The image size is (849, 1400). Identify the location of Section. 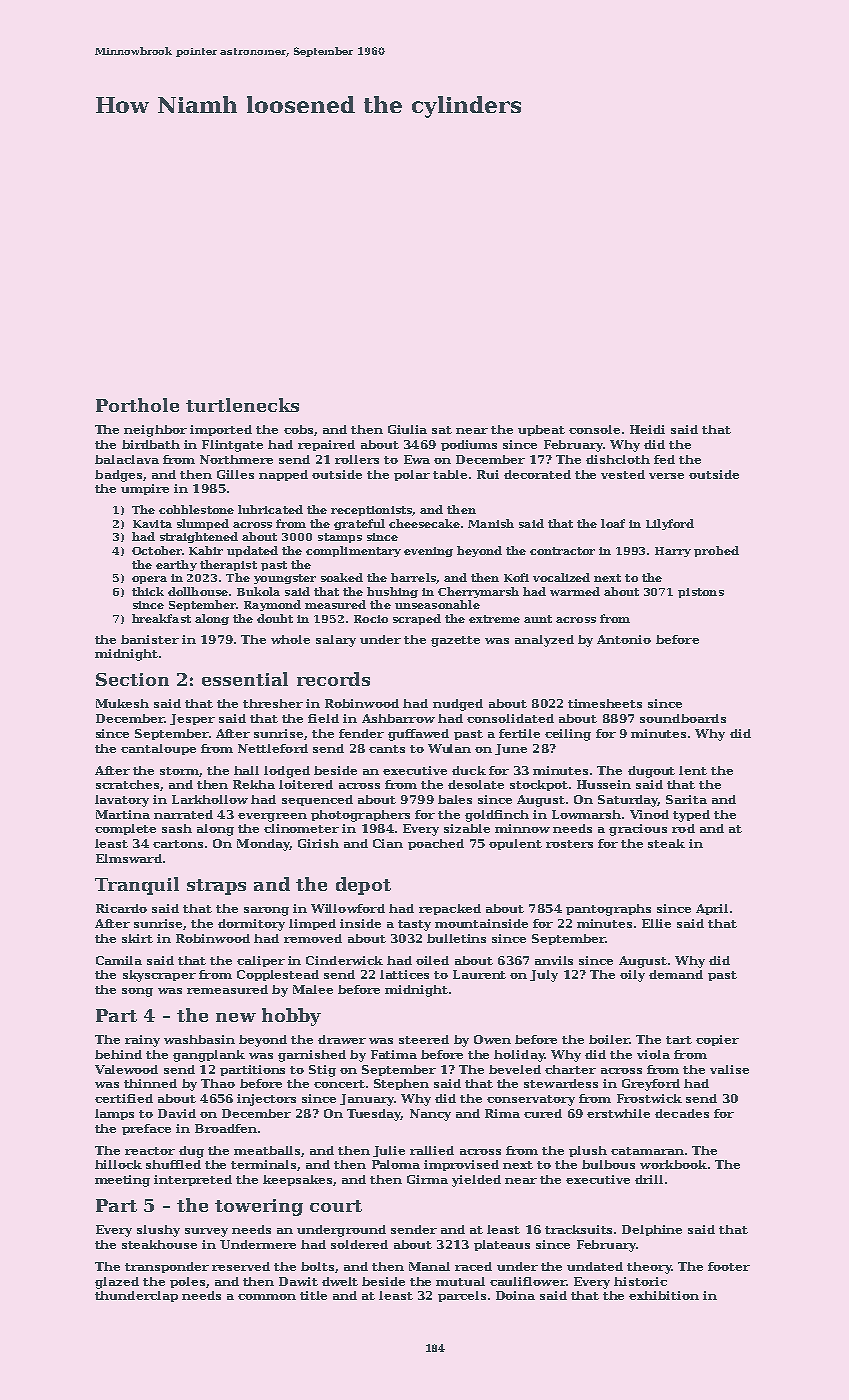
(132, 679).
